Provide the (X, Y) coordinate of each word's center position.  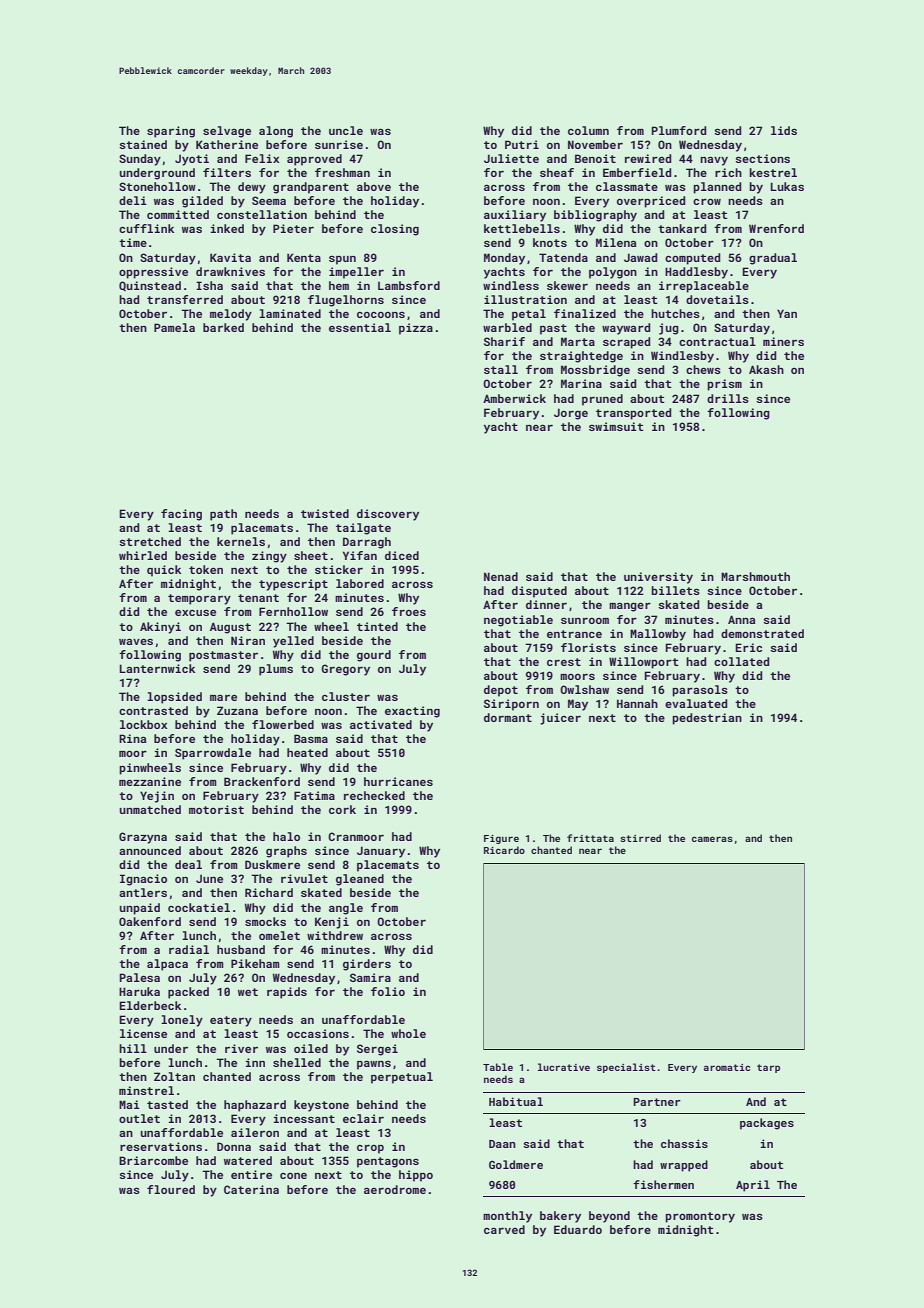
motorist (216, 809)
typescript (293, 585)
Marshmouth (755, 576)
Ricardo (504, 850)
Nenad (501, 576)
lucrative (564, 1067)
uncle (346, 130)
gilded (202, 202)
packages (767, 1124)
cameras (712, 839)
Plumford (678, 130)
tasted (167, 1104)
